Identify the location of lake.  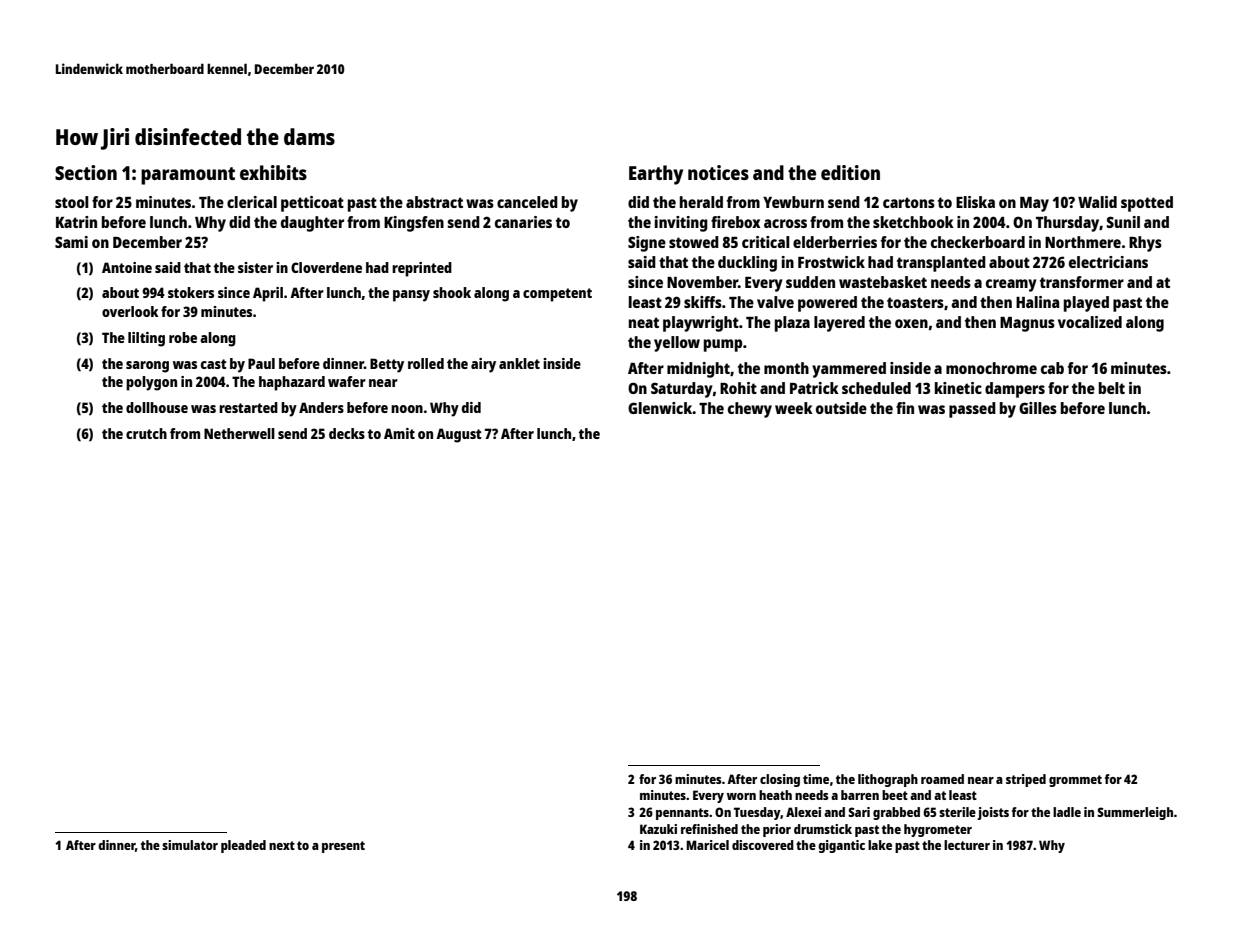
(880, 845).
